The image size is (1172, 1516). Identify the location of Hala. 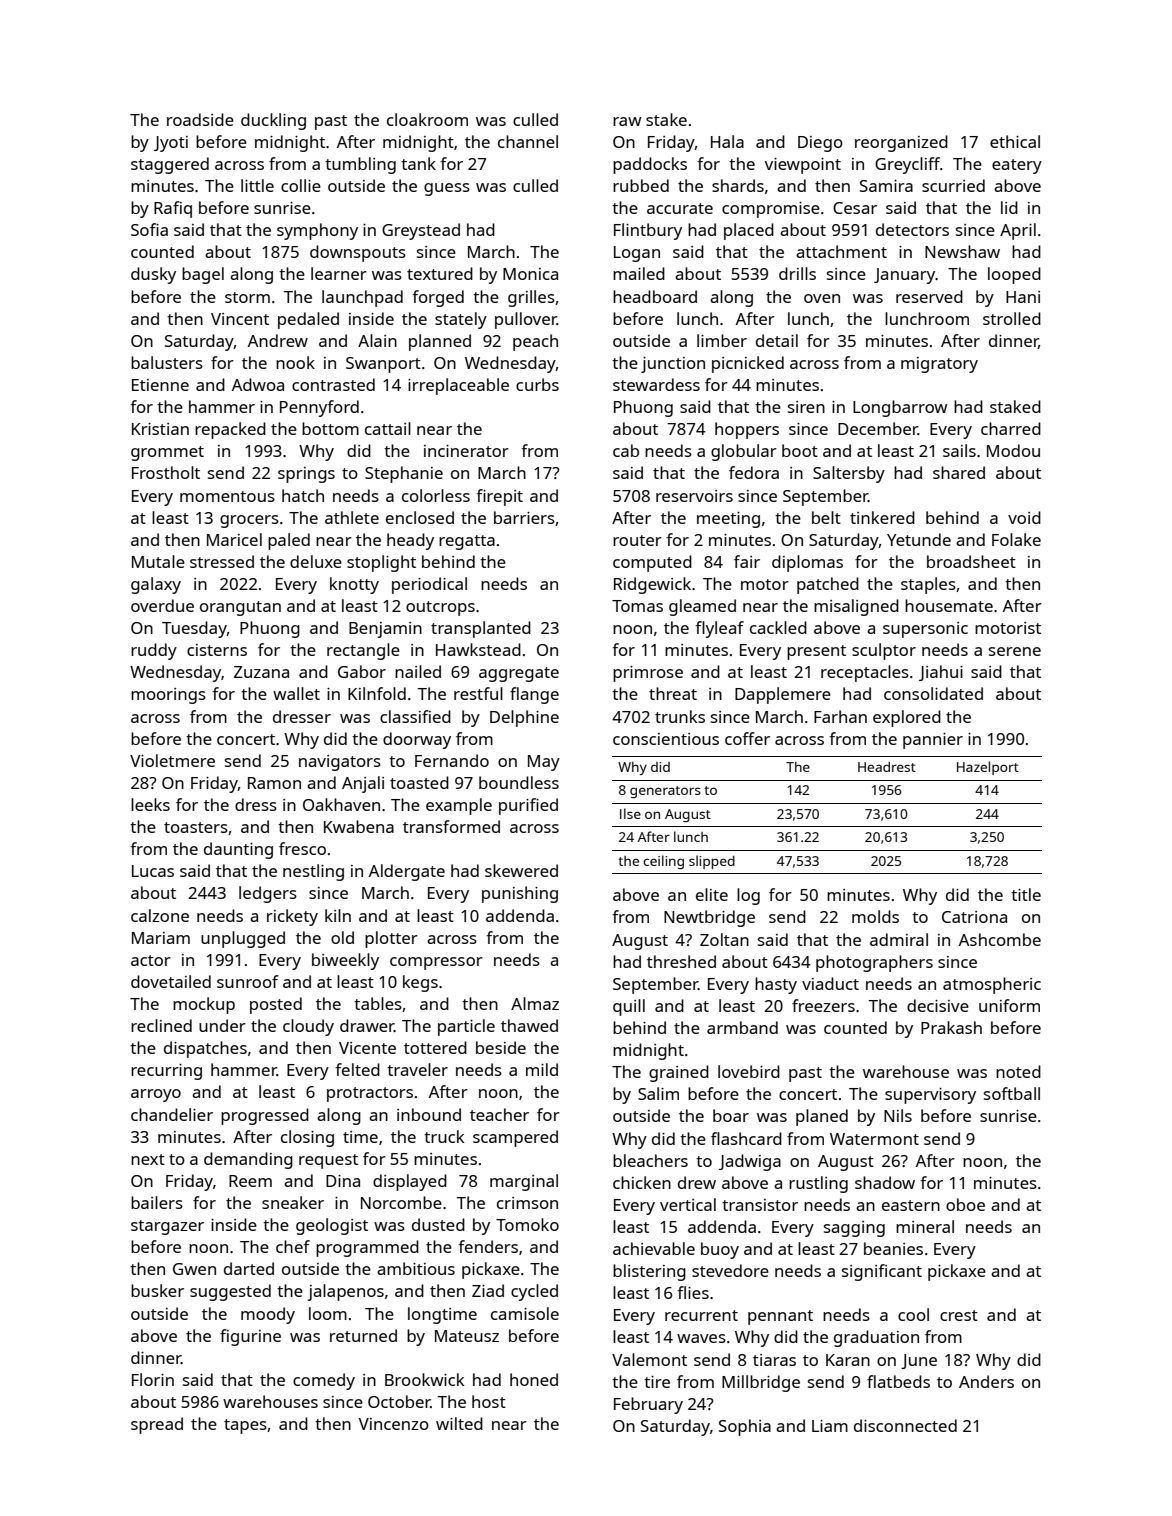
(727, 141).
